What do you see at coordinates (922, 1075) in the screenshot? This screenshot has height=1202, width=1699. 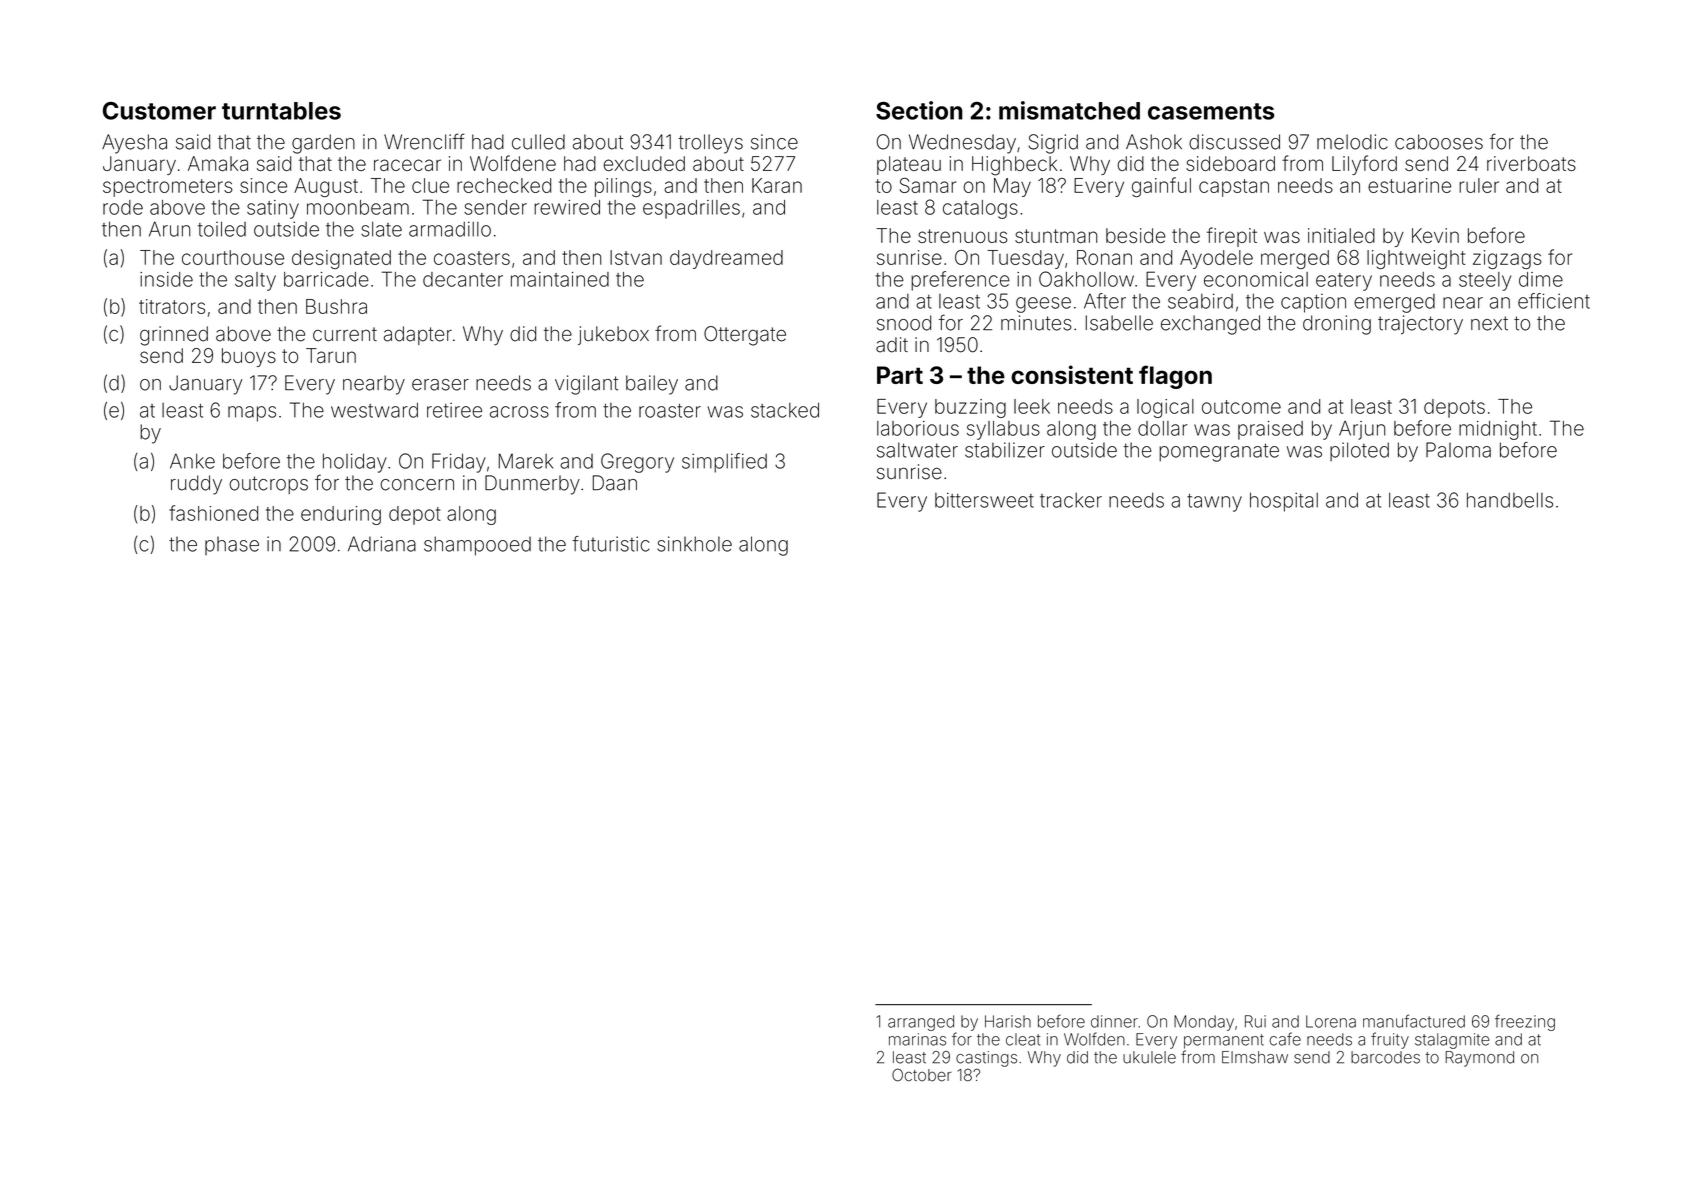 I see `October` at bounding box center [922, 1075].
